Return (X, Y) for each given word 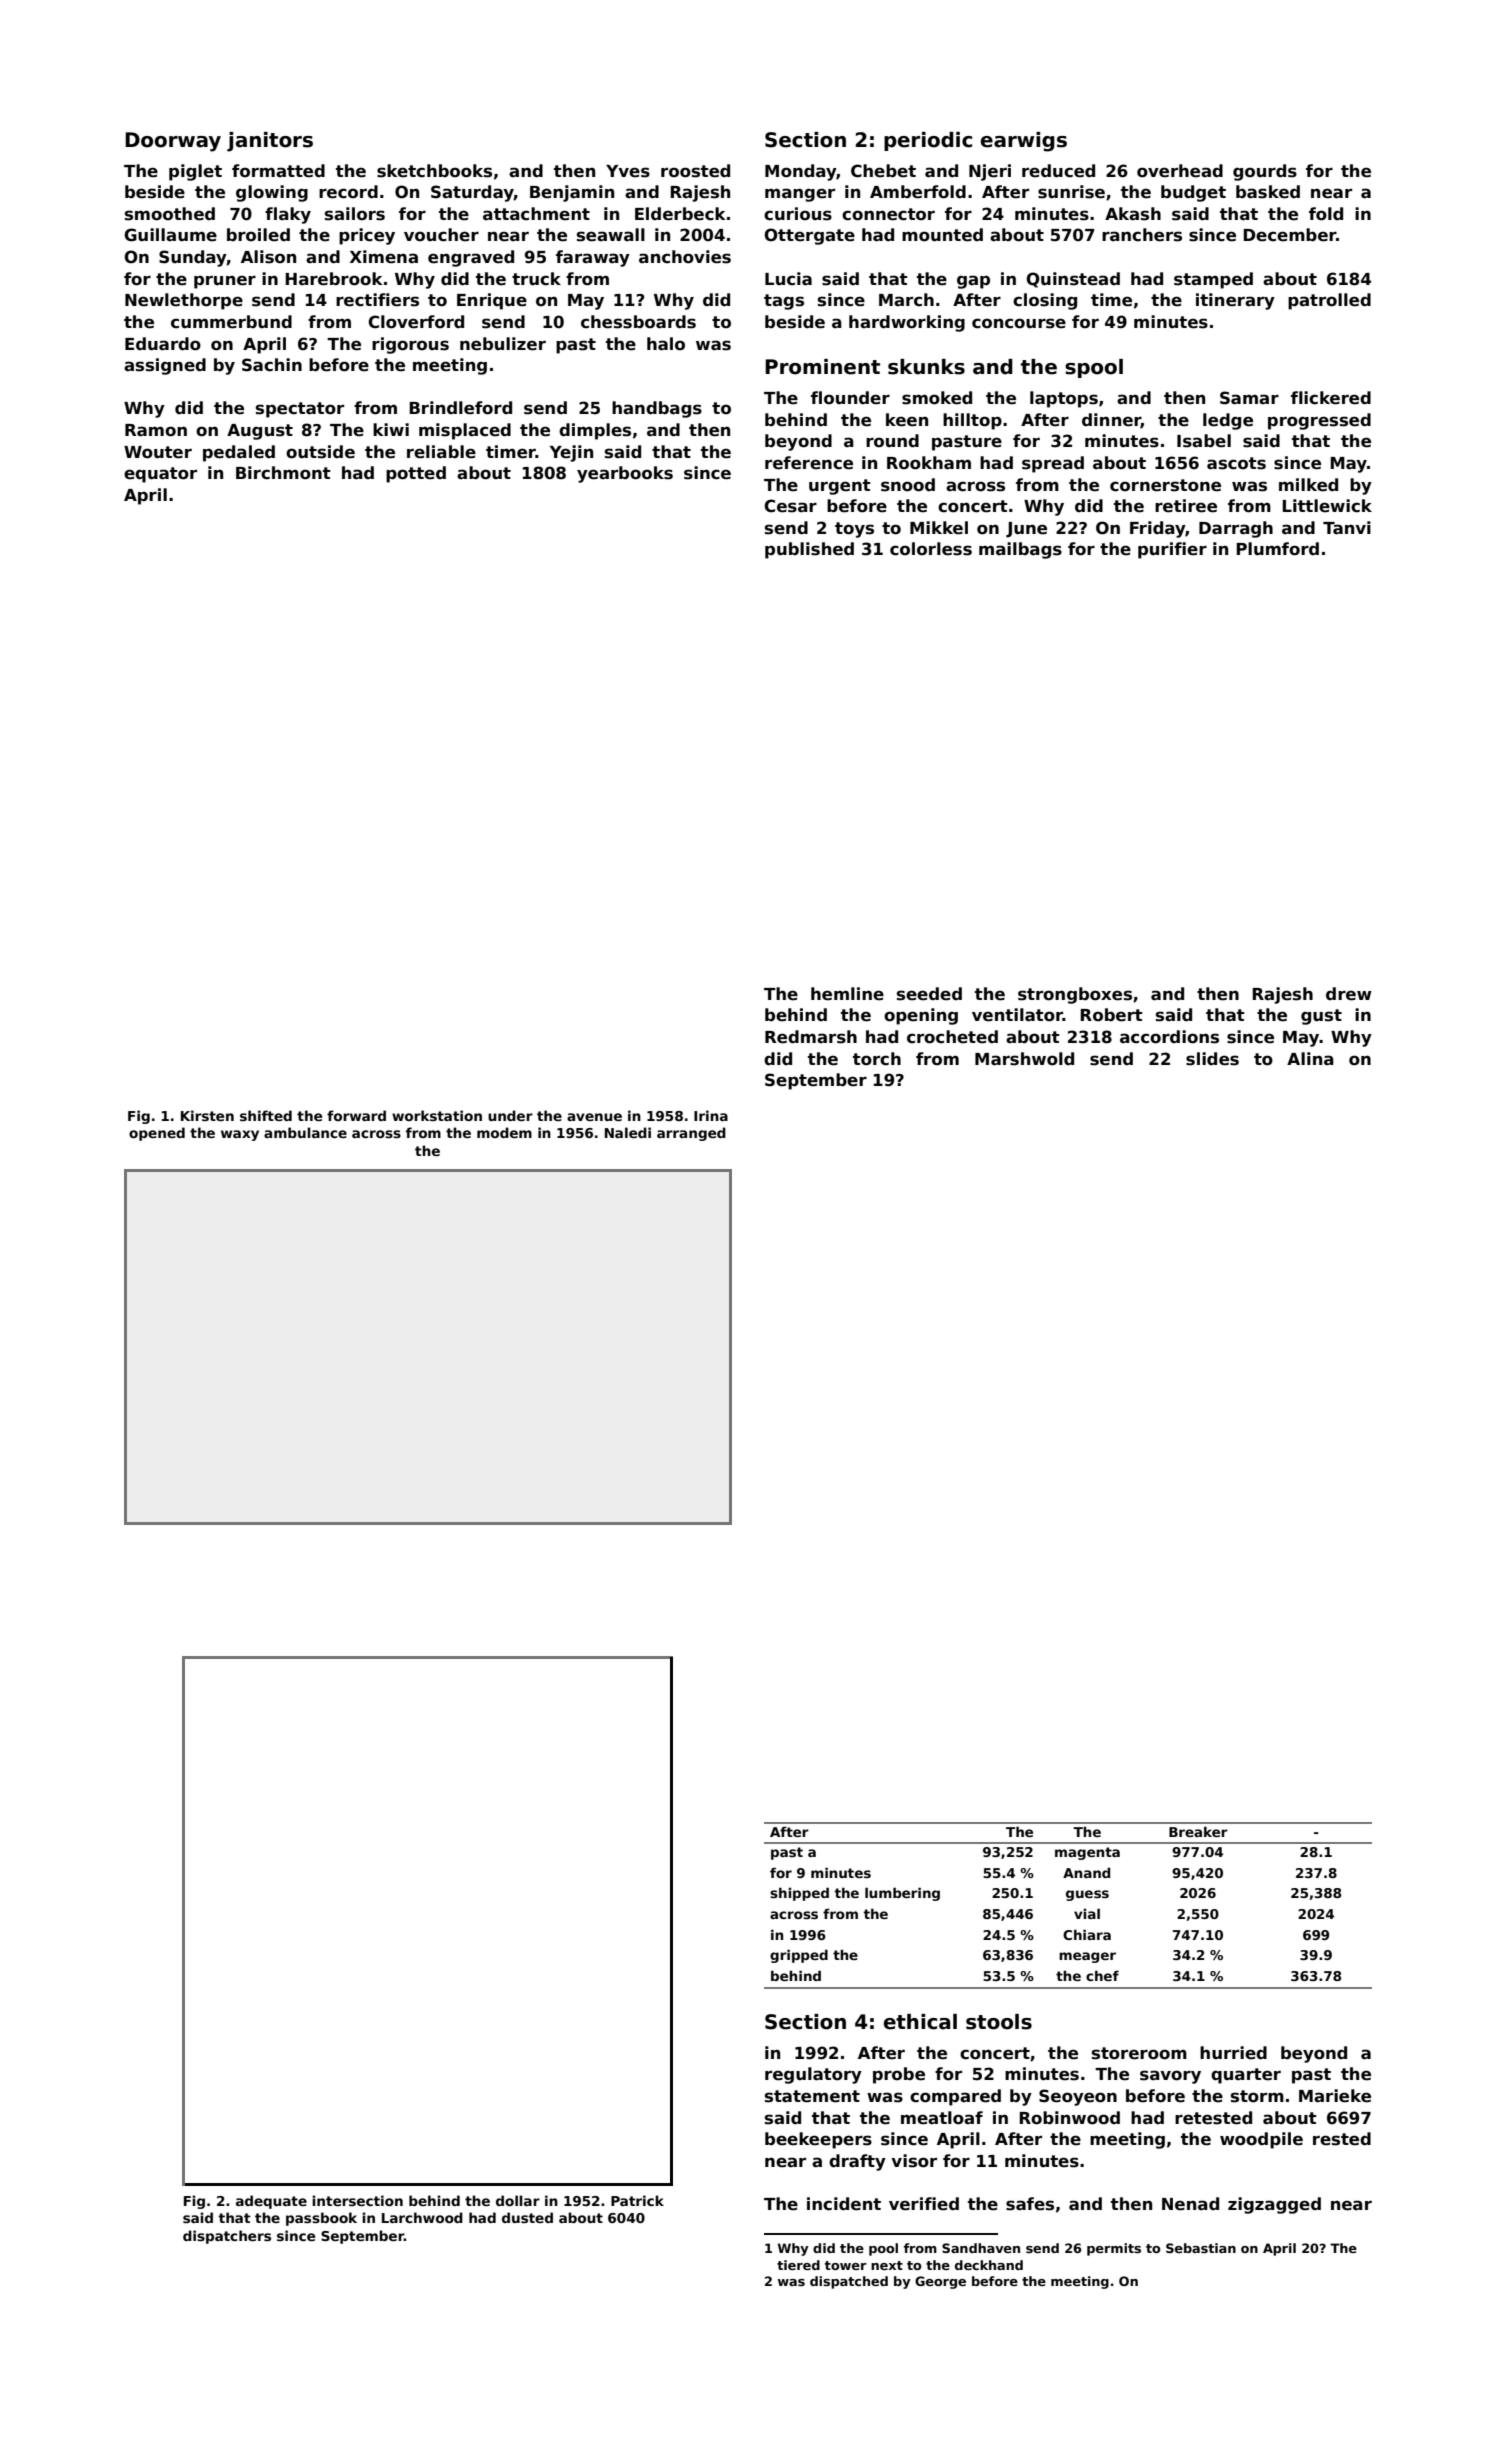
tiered (798, 2265)
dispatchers (227, 2237)
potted (416, 474)
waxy (240, 1135)
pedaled (239, 453)
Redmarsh (811, 1037)
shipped (799, 1894)
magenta (1087, 1853)
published (809, 550)
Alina (1310, 1059)
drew (1349, 994)
